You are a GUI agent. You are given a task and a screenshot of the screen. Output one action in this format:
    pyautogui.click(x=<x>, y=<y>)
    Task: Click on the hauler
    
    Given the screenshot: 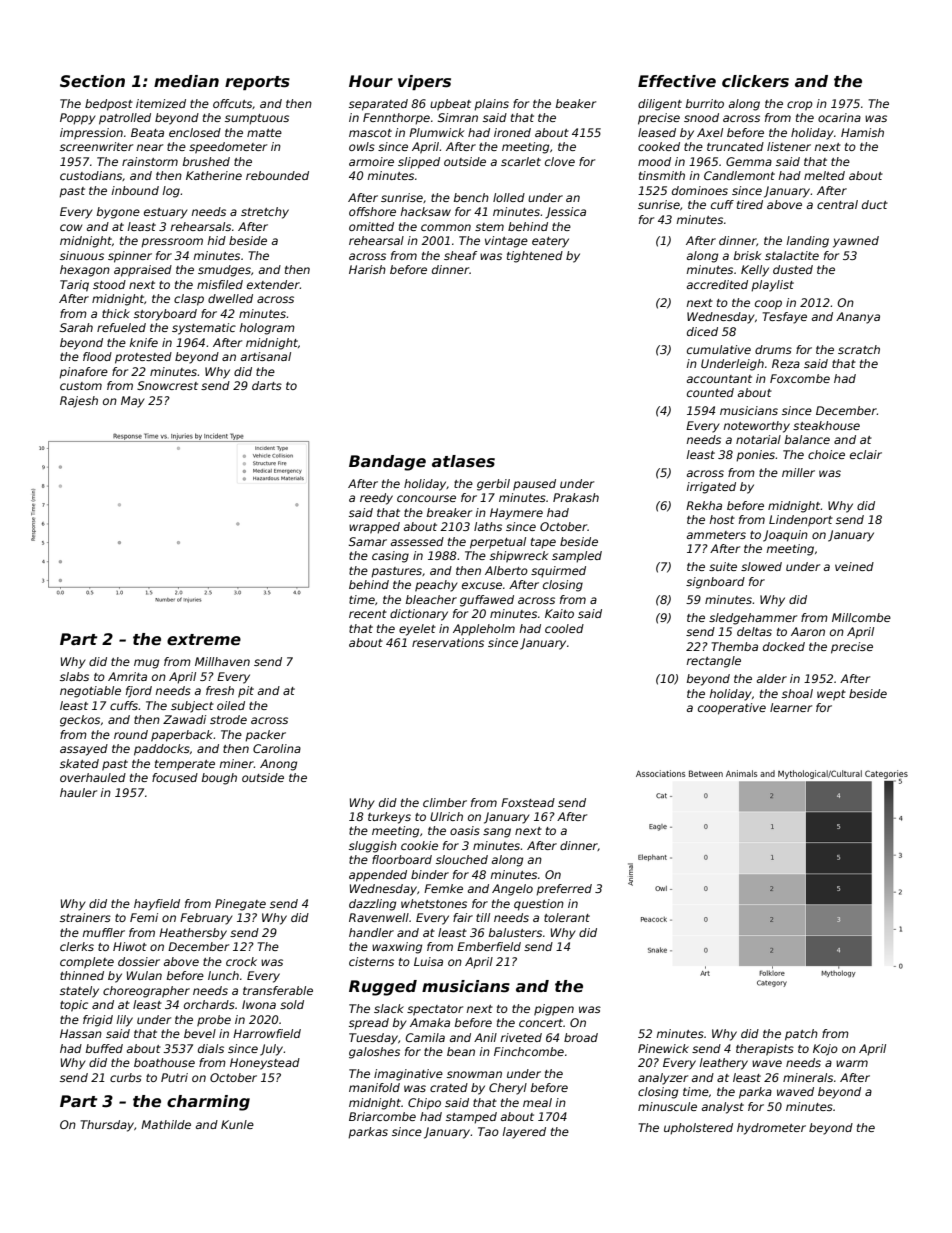 What is the action you would take?
    pyautogui.click(x=78, y=792)
